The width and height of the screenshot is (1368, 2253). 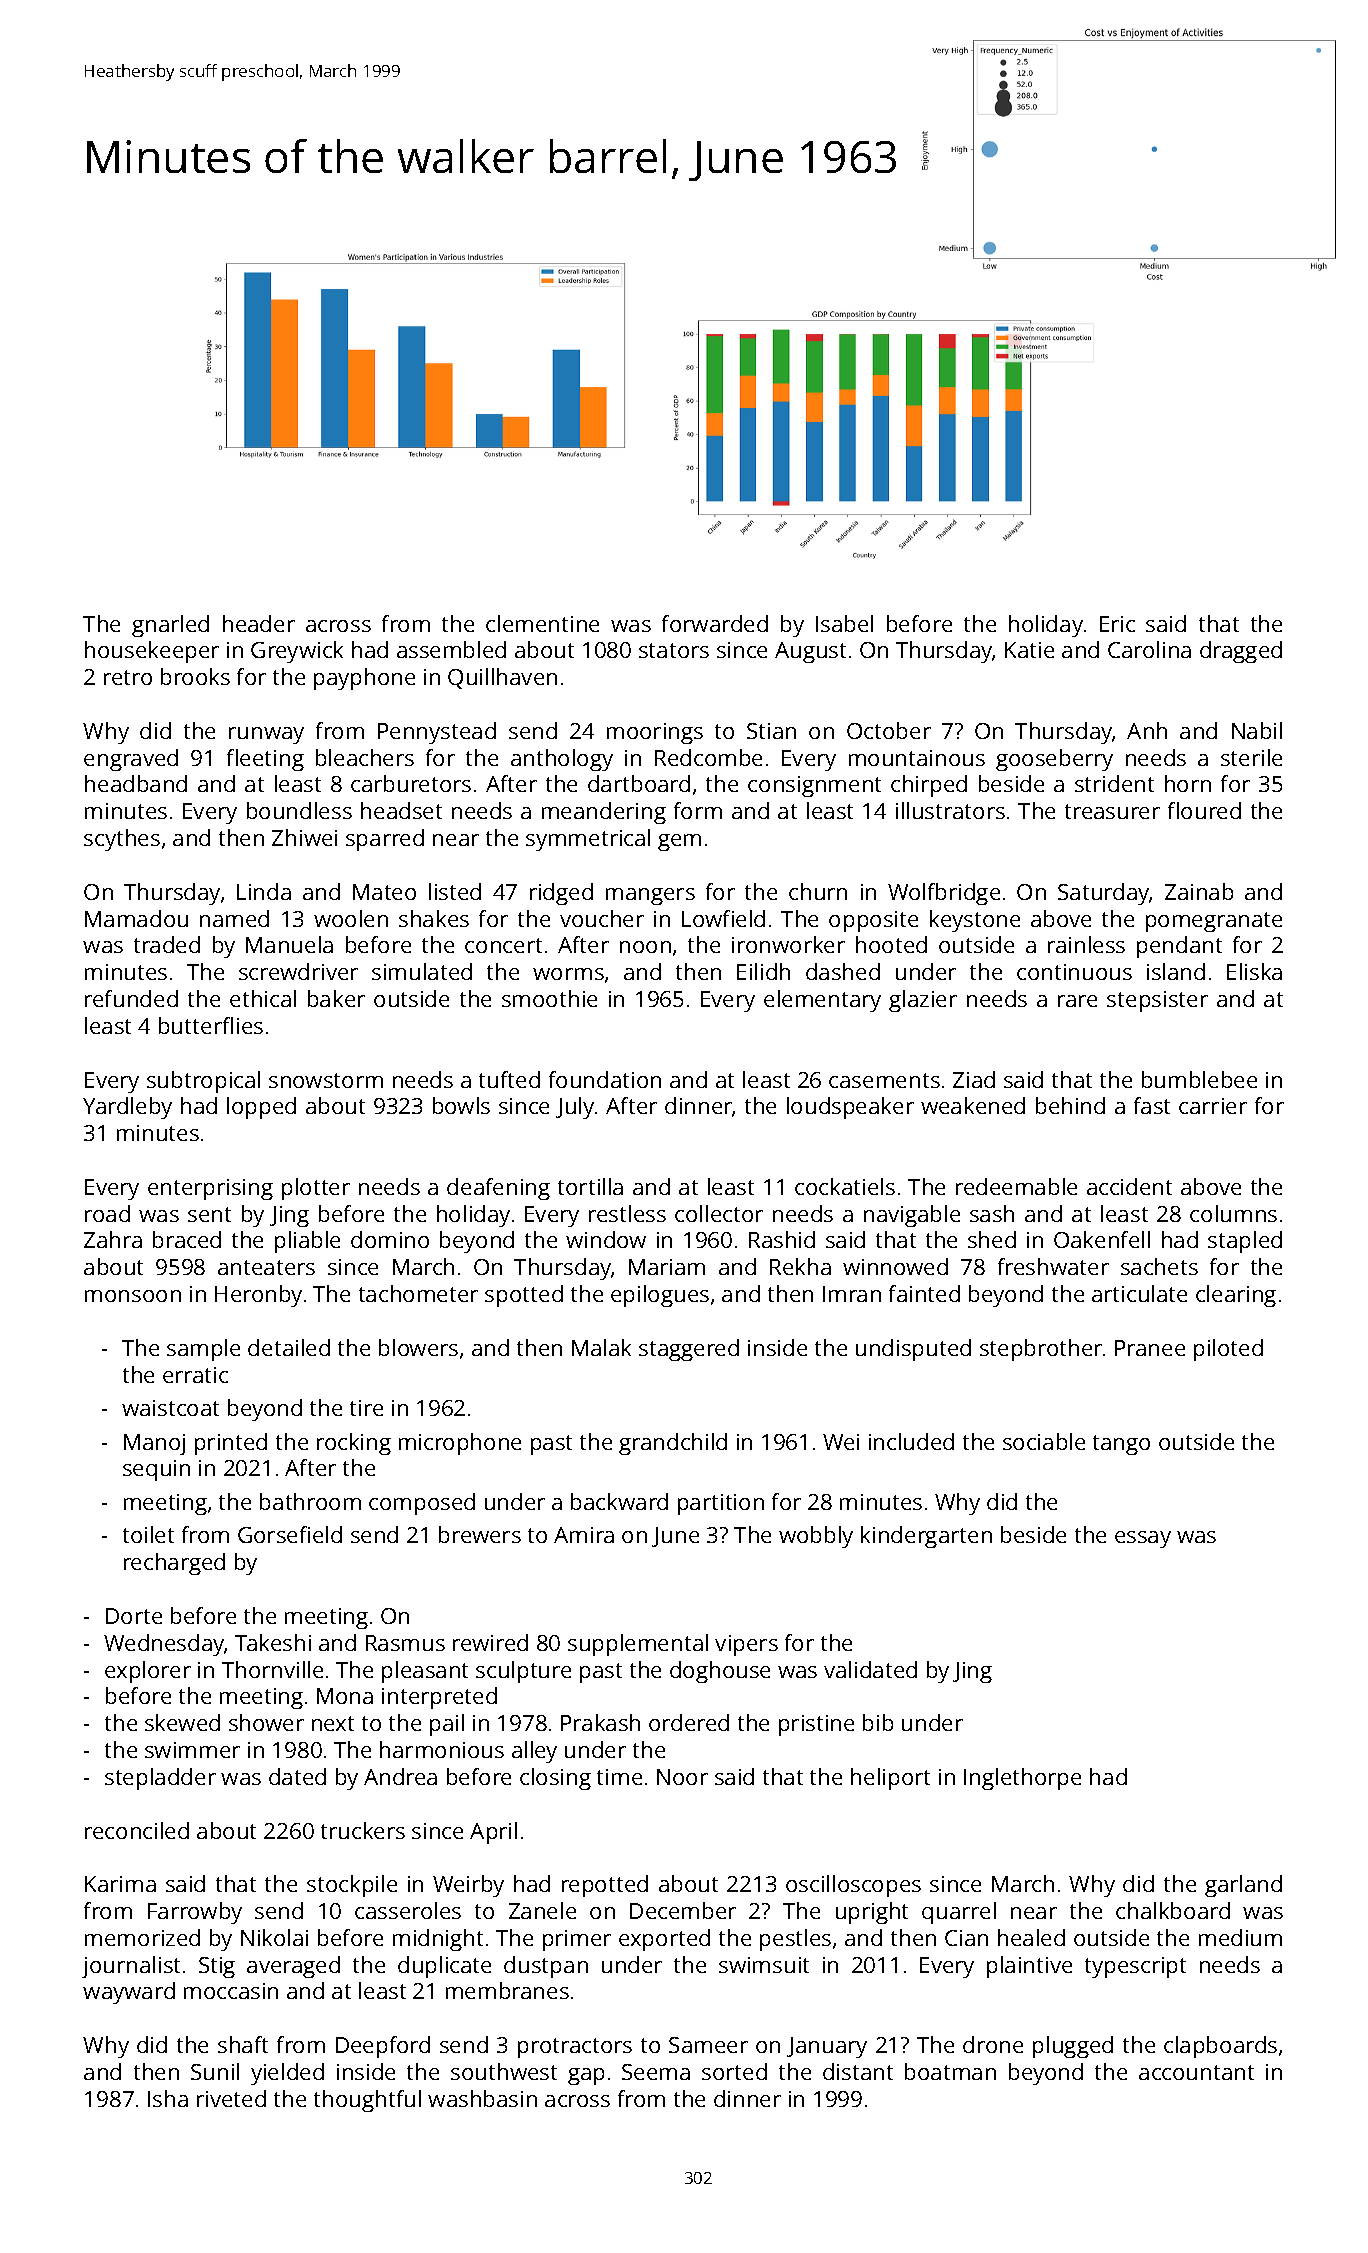 What do you see at coordinates (601, 1347) in the screenshot?
I see `Malak` at bounding box center [601, 1347].
